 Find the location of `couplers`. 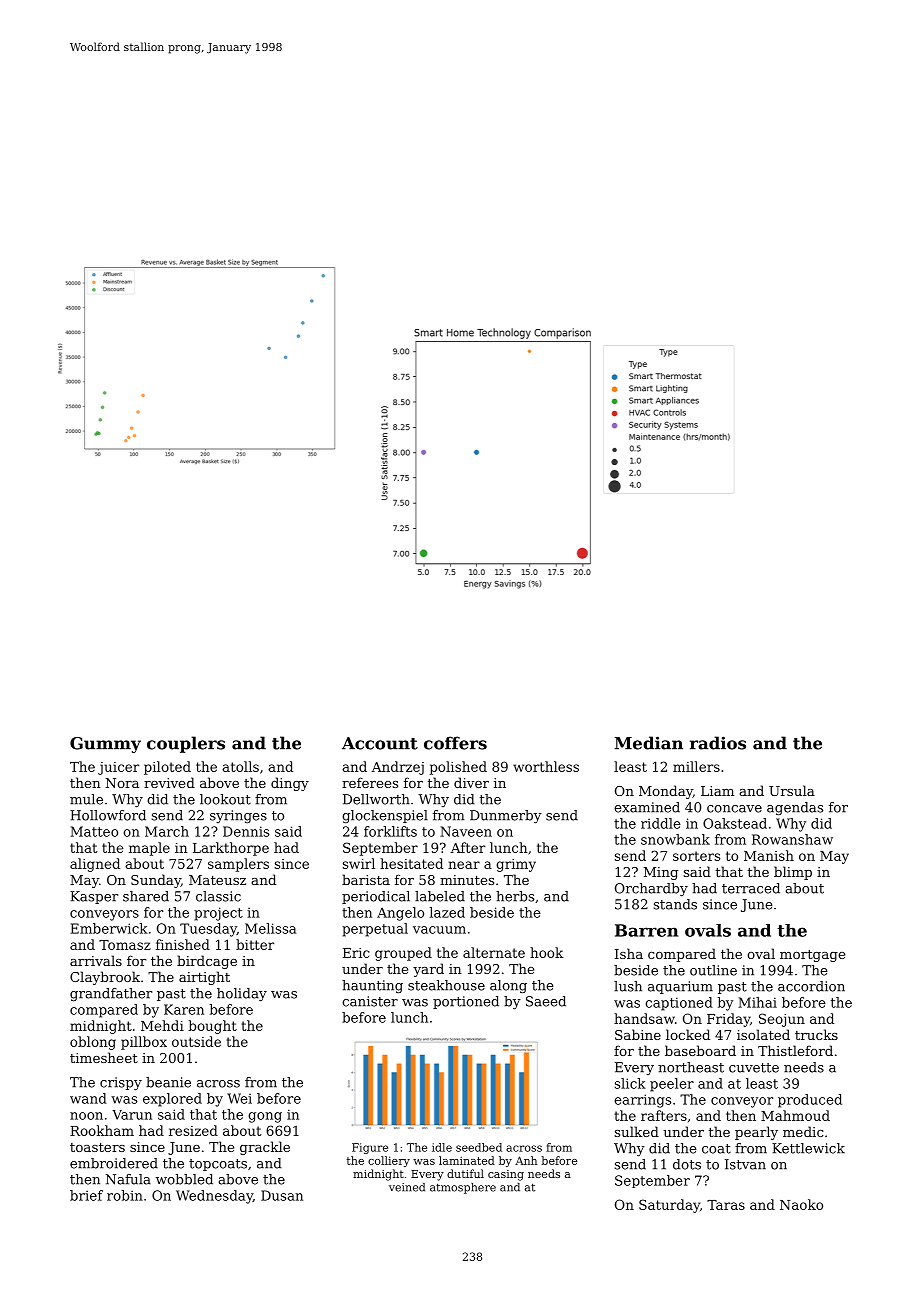

couplers is located at coordinates (186, 744).
